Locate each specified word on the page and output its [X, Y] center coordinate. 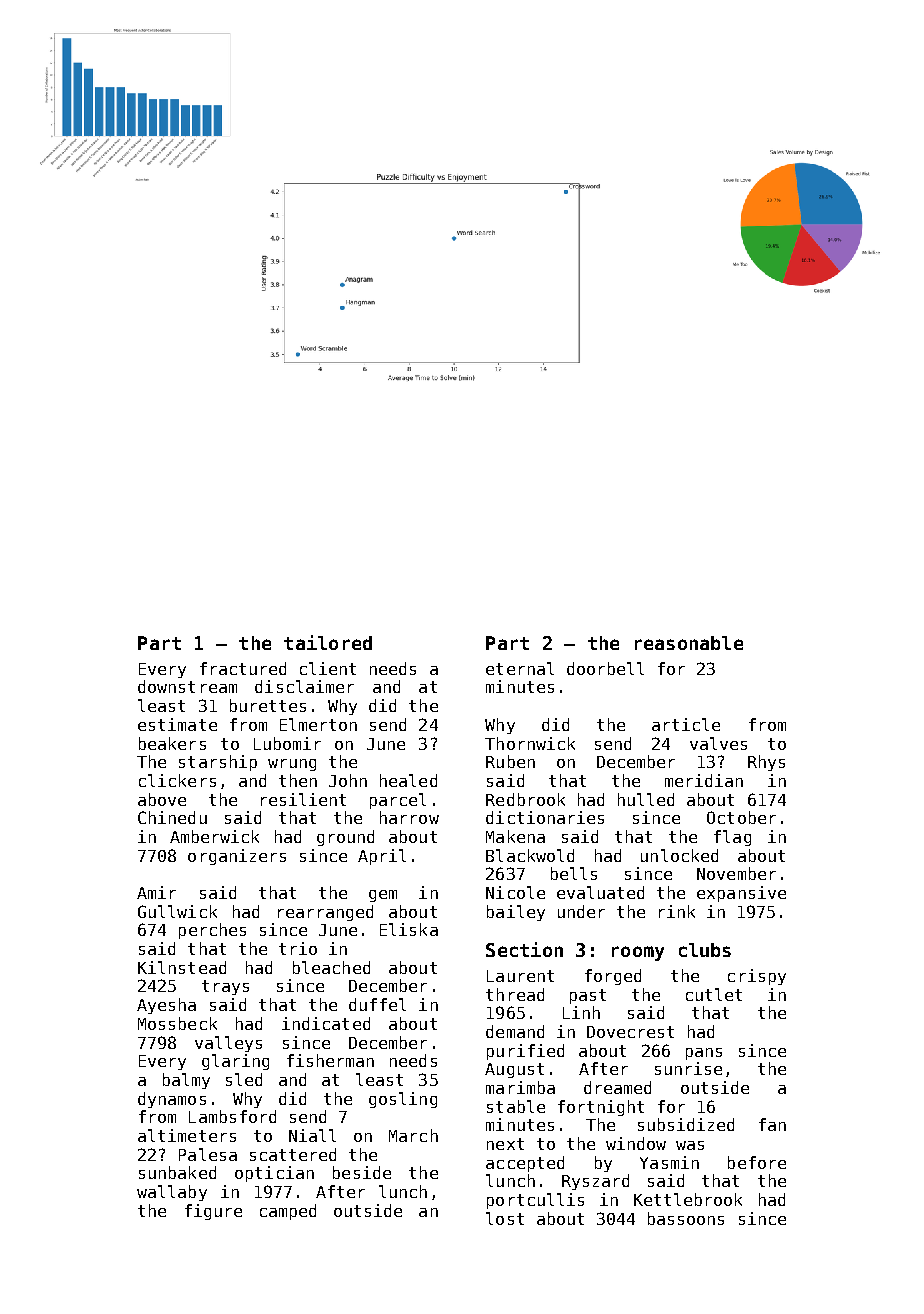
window [636, 1143]
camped [288, 1212]
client [328, 668]
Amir [156, 892]
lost [505, 1218]
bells [574, 873]
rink [677, 911]
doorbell [605, 668]
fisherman [330, 1060]
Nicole [515, 892]
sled [244, 1079]
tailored [328, 642]
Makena [515, 836]
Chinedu [172, 817]
